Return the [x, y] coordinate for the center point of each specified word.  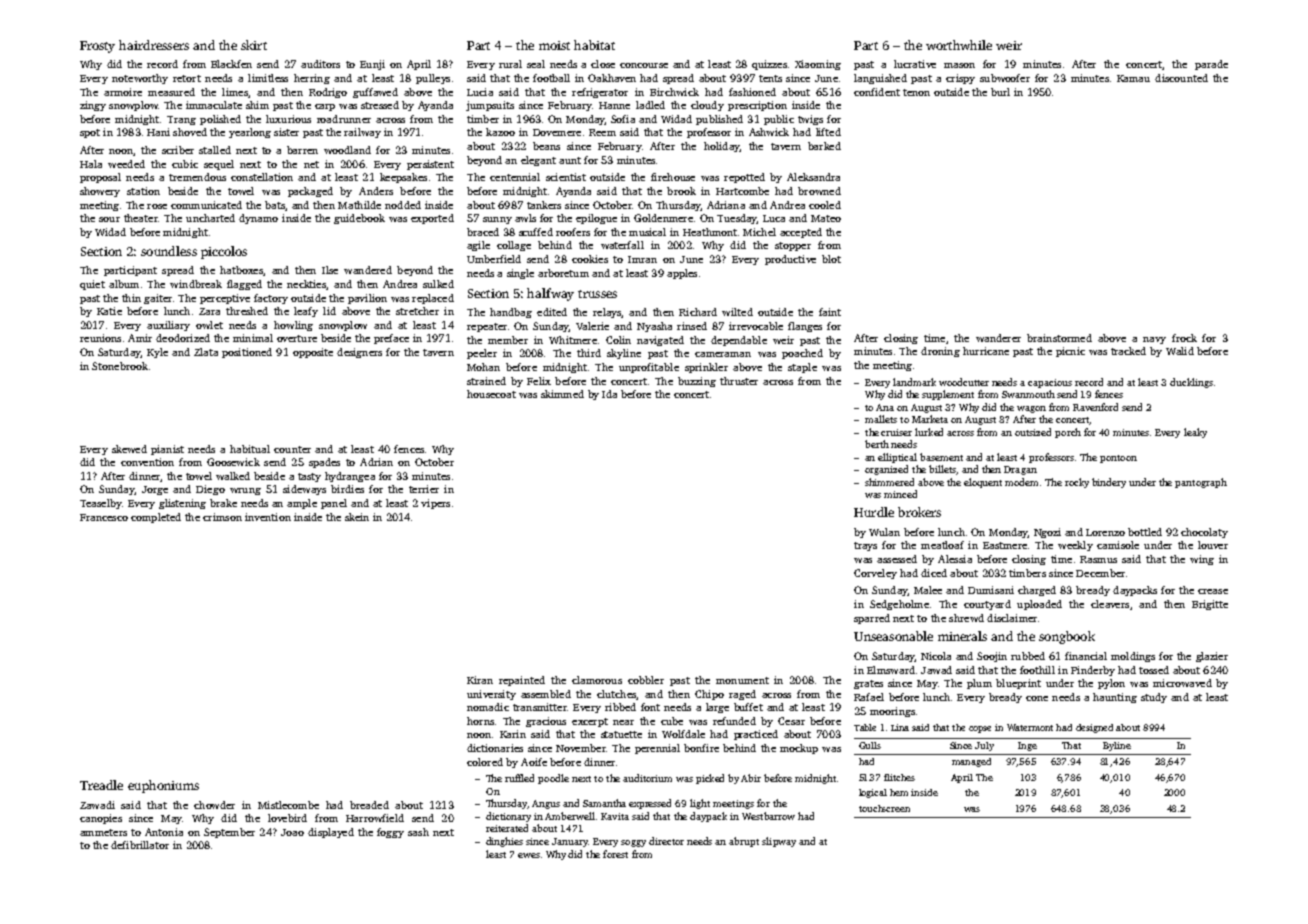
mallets [881, 419]
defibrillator [140, 845]
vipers [435, 504]
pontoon [1118, 459]
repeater [487, 327]
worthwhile [959, 45]
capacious [1050, 383]
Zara [209, 311]
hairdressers [154, 45]
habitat [594, 45]
